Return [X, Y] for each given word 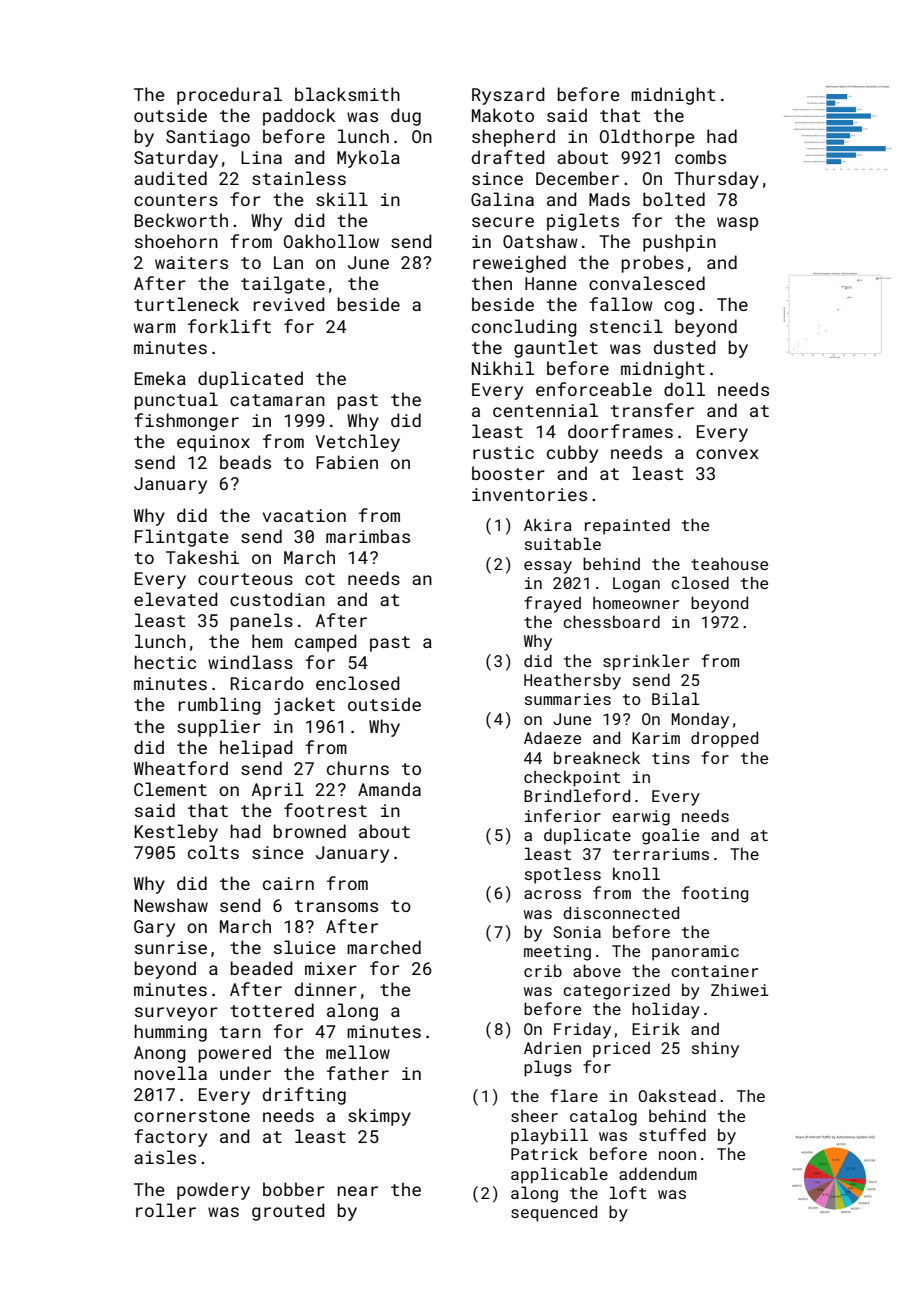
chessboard [611, 621]
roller [166, 1210]
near [357, 1191]
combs [700, 157]
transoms [336, 906]
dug [406, 117]
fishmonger [186, 422]
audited [170, 178]
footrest [325, 810]
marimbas [368, 536]
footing [715, 894]
